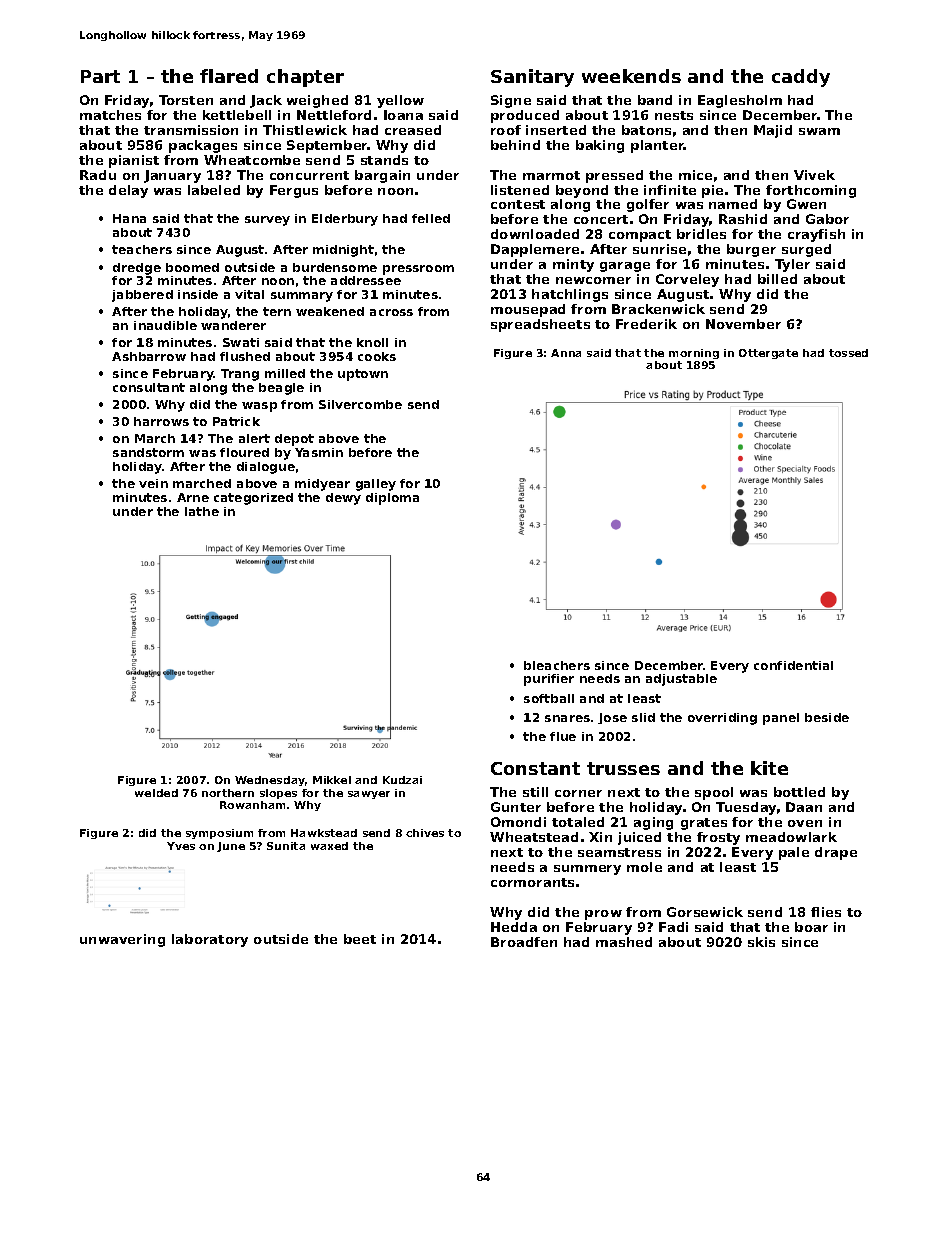 The image size is (952, 1233). I want to click on baking, so click(600, 146).
